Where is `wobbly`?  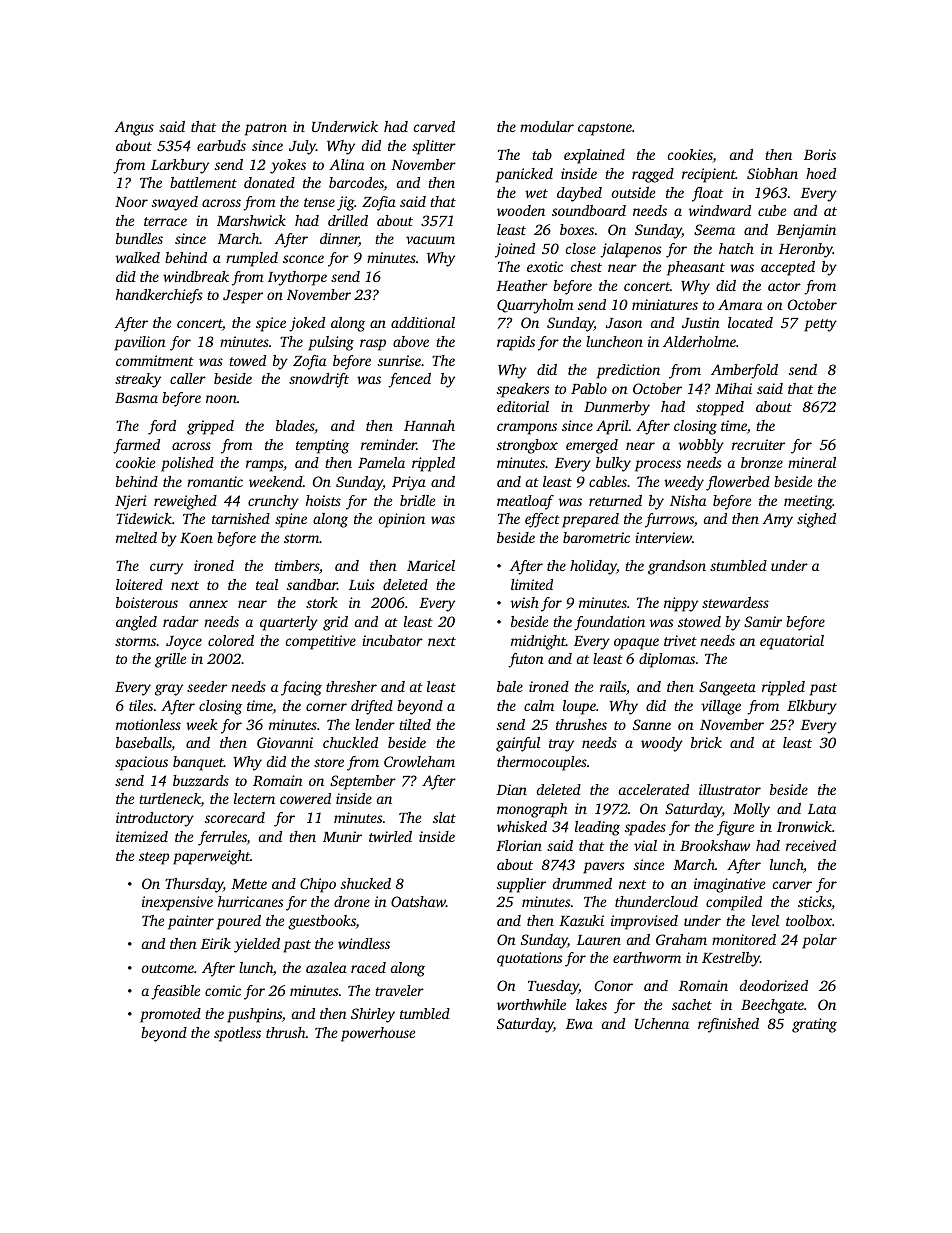 wobbly is located at coordinates (701, 446).
